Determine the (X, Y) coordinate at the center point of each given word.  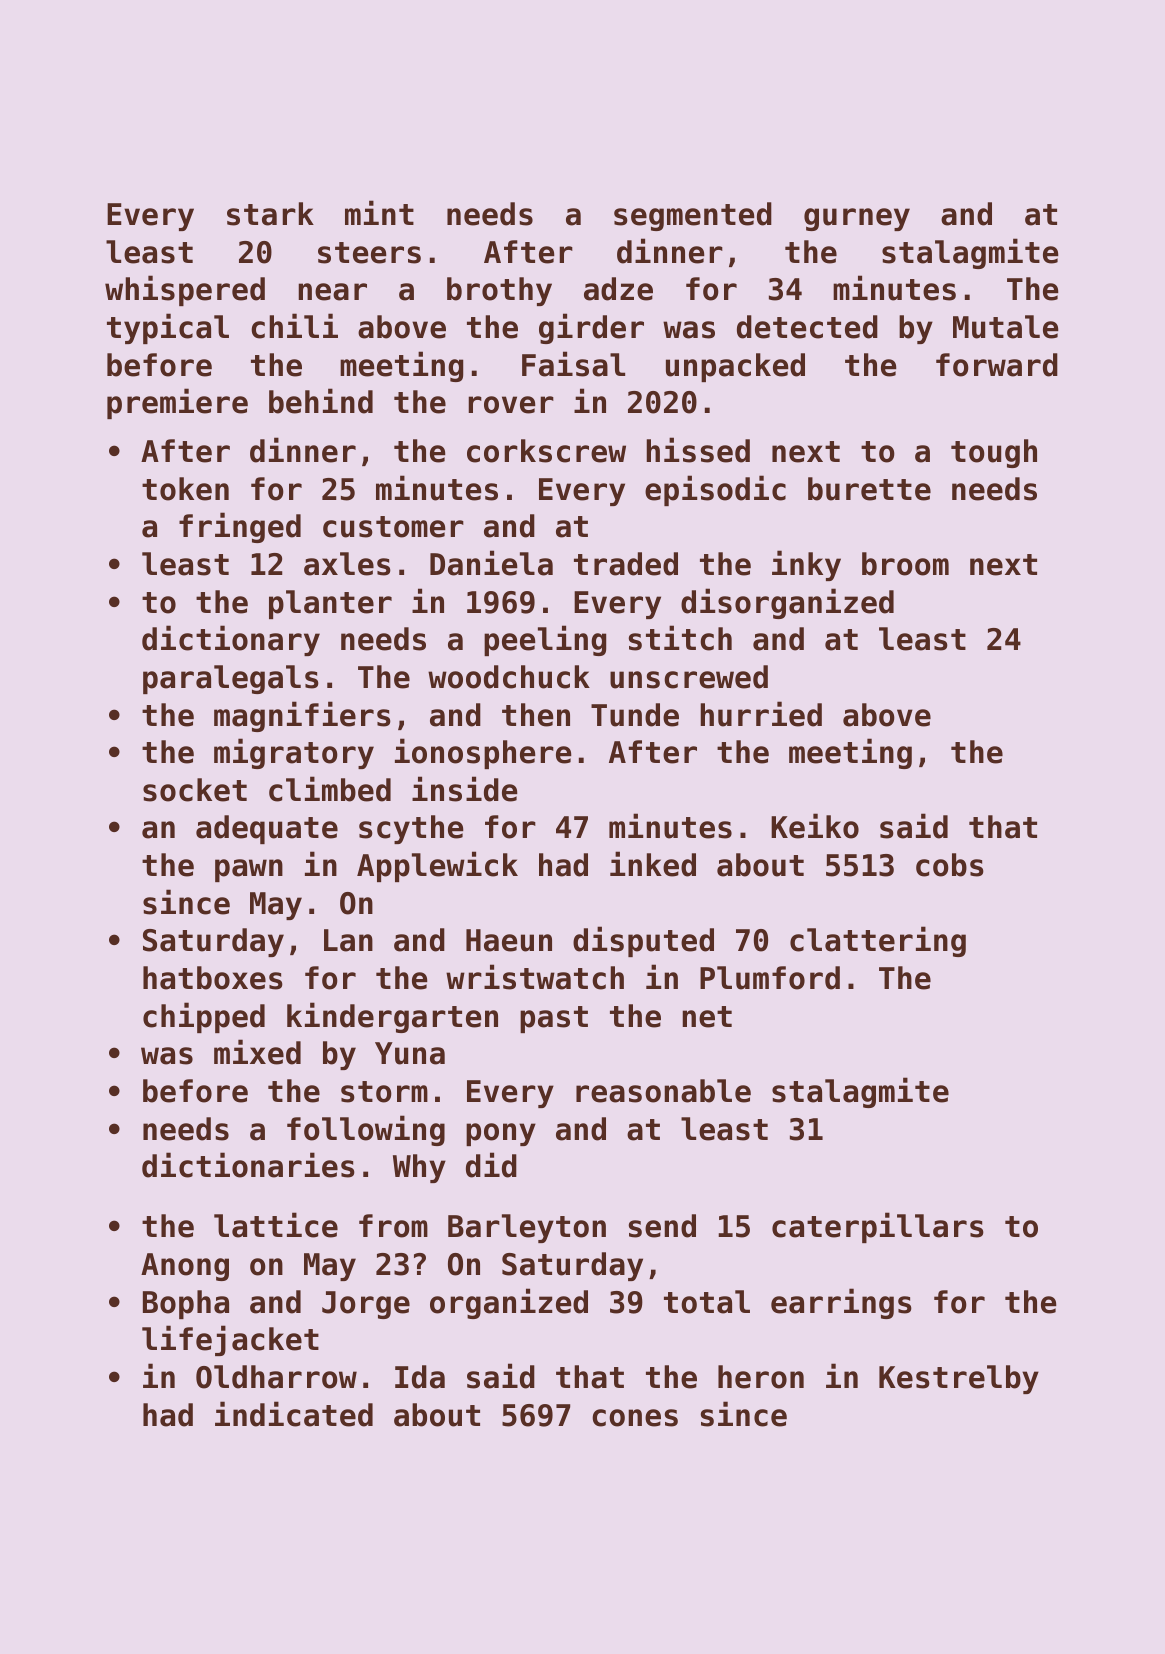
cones (635, 1418)
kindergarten (392, 1017)
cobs (950, 865)
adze (618, 289)
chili (294, 326)
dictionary (231, 640)
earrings (841, 1303)
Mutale (1006, 327)
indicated (294, 1414)
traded (626, 564)
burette (869, 489)
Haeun (509, 940)
